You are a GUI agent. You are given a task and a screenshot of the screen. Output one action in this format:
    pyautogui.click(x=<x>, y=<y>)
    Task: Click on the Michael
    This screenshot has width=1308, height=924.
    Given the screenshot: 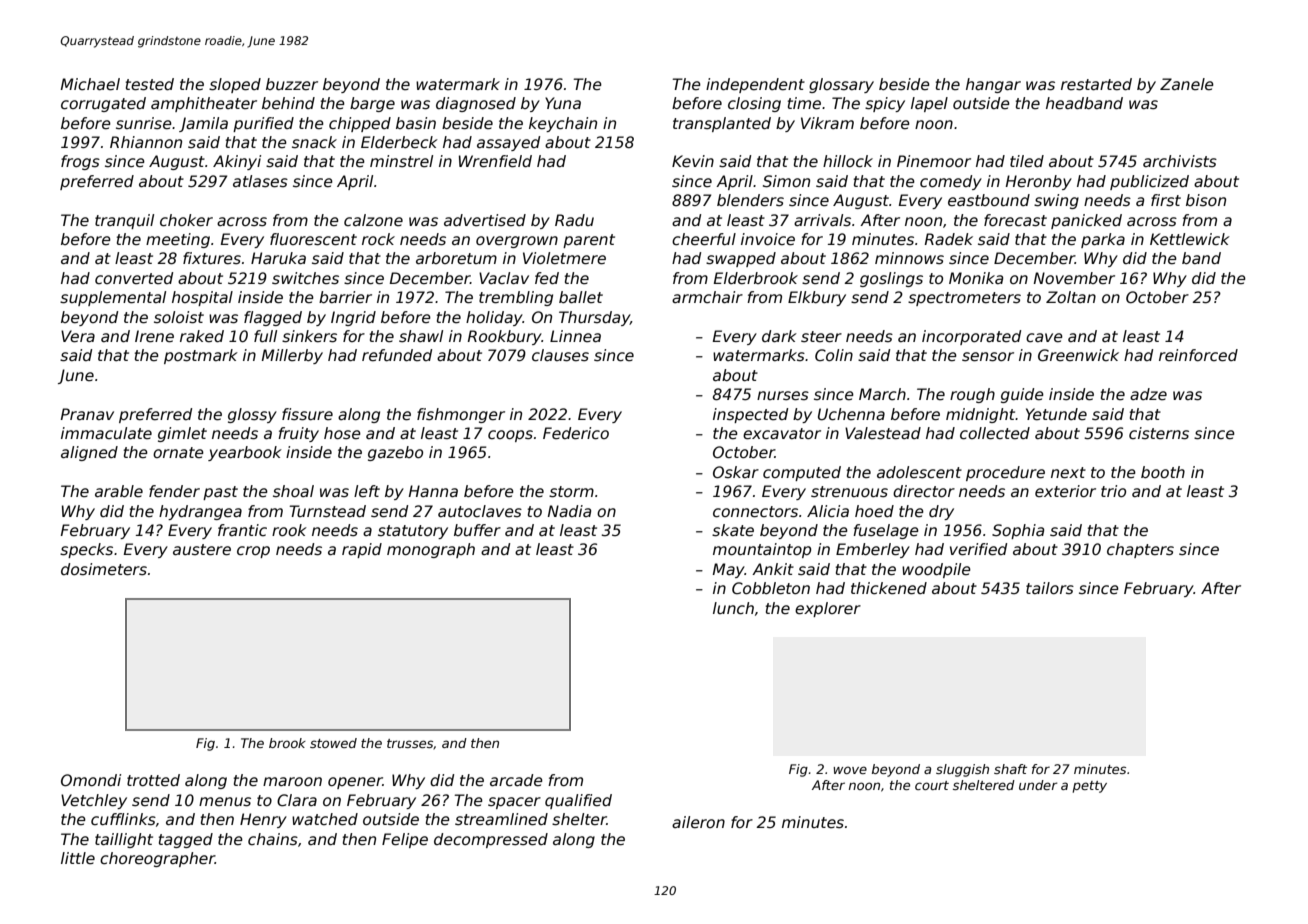 What is the action you would take?
    pyautogui.click(x=90, y=84)
